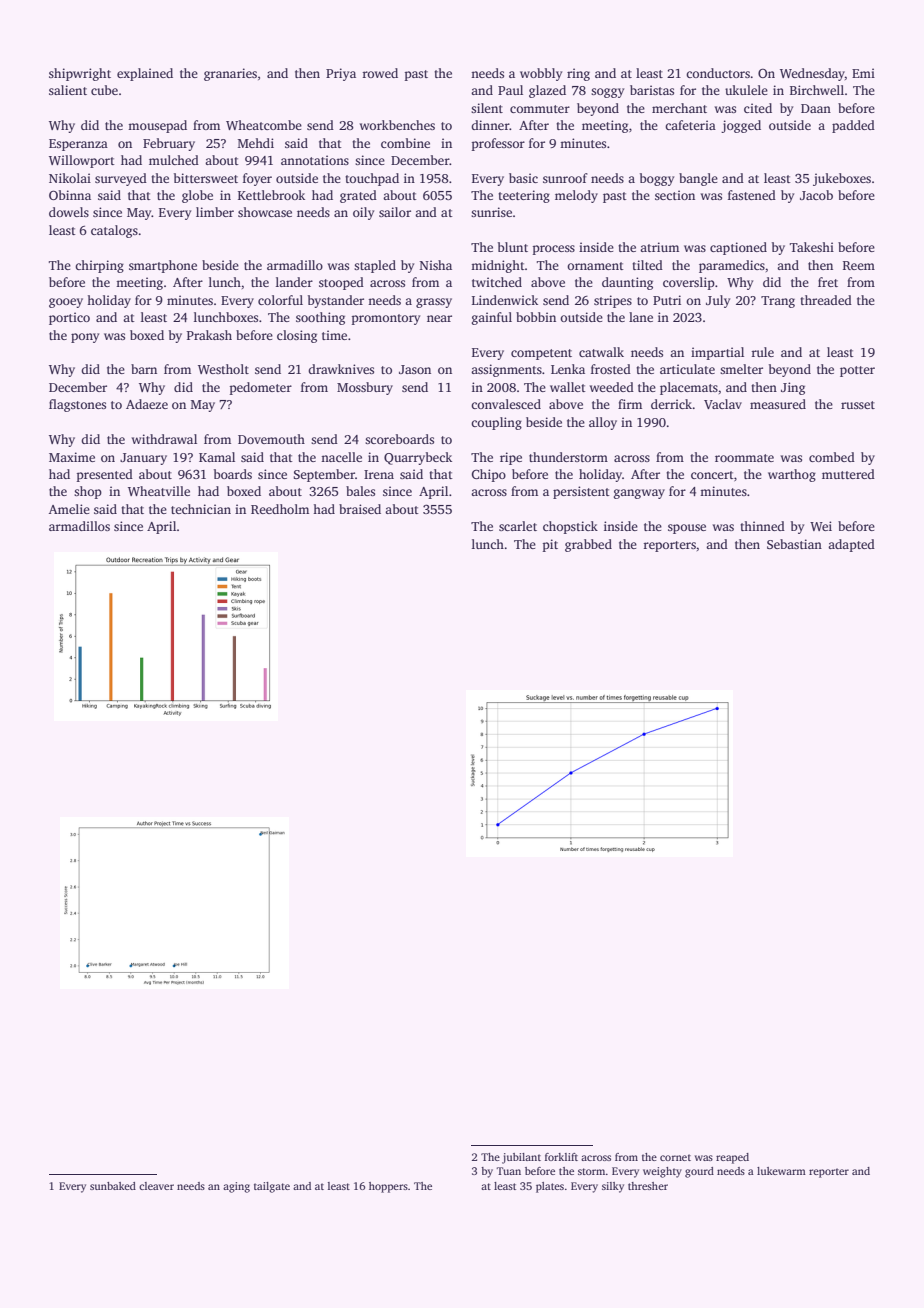 The image size is (924, 1308). Describe the element at coordinates (360, 509) in the screenshot. I see `braised` at that location.
